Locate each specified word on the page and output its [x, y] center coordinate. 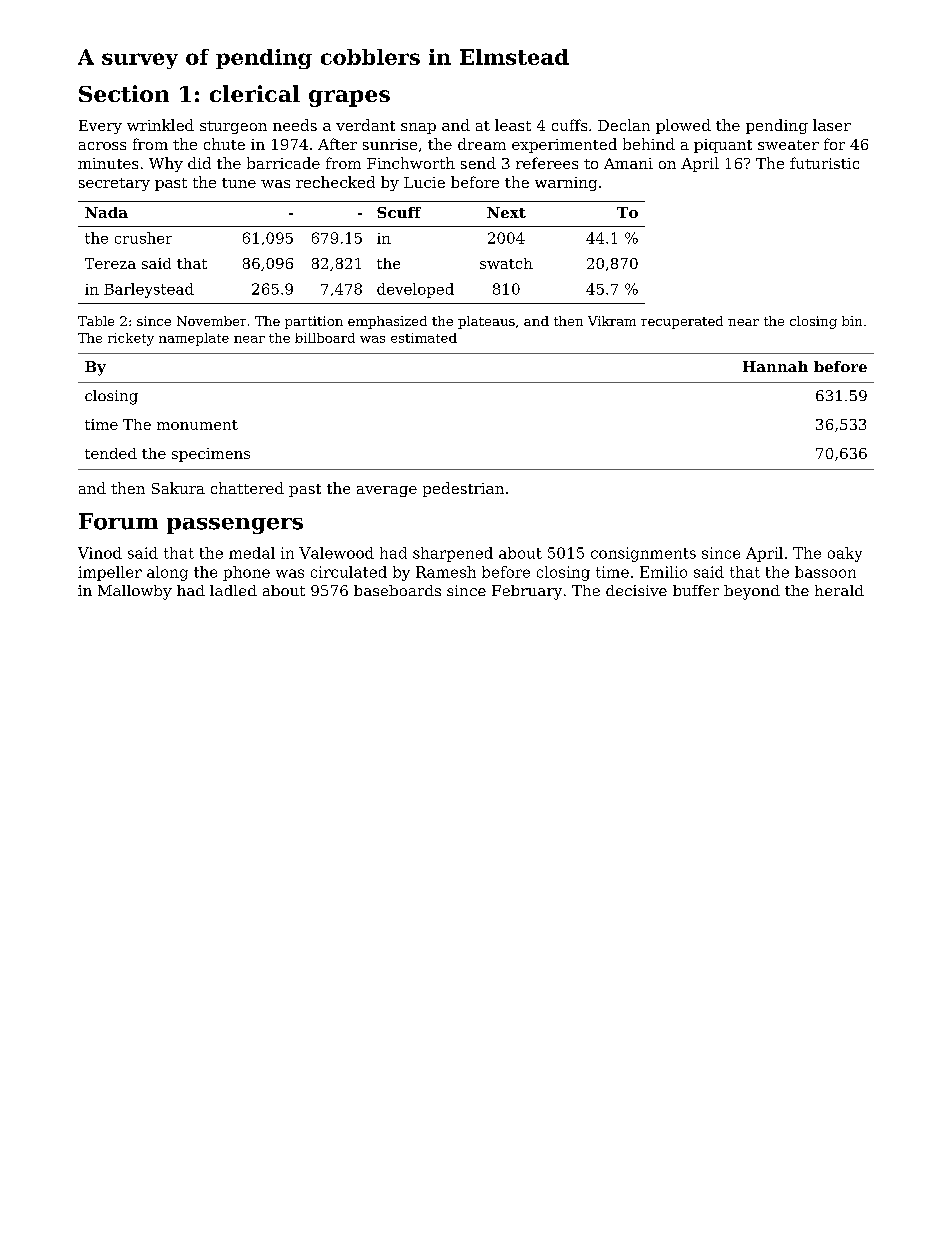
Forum [118, 521]
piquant [723, 146]
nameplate [194, 339]
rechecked [335, 182]
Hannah [775, 366]
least [513, 125]
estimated [424, 338]
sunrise [390, 144]
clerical [255, 93]
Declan [624, 125]
